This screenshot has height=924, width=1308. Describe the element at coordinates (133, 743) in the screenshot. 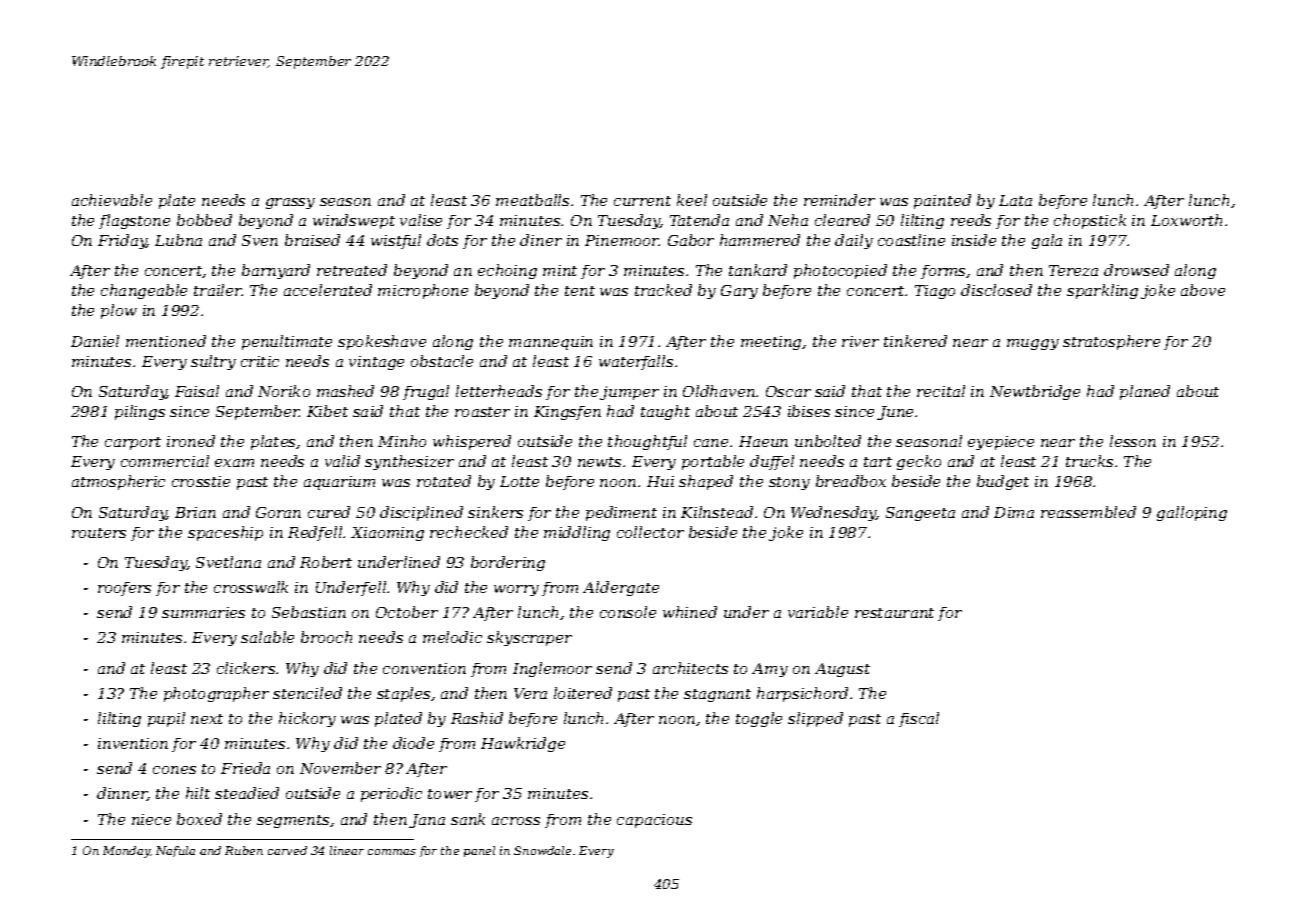

I see `invention` at that location.
